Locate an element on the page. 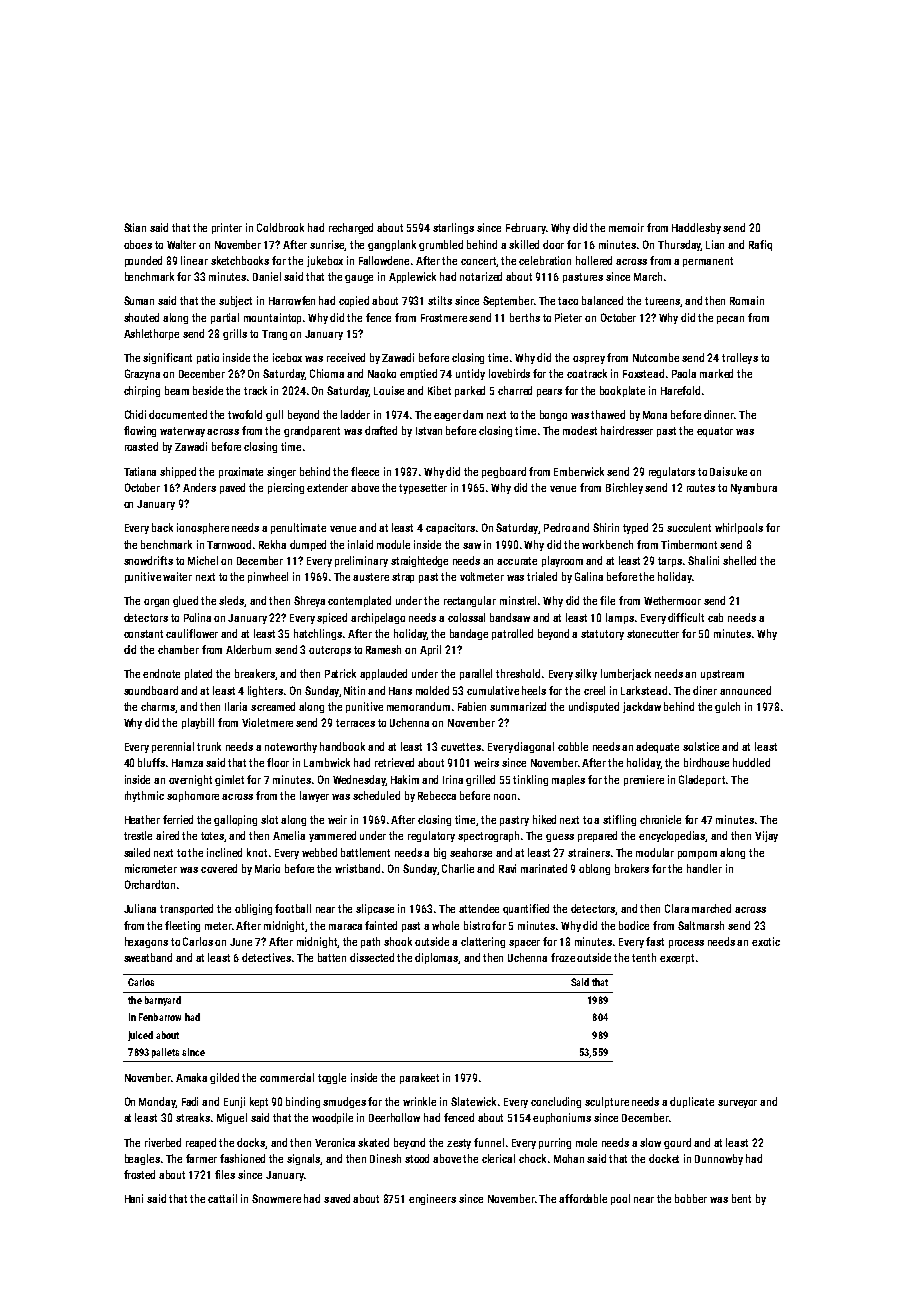  memoir is located at coordinates (626, 227).
